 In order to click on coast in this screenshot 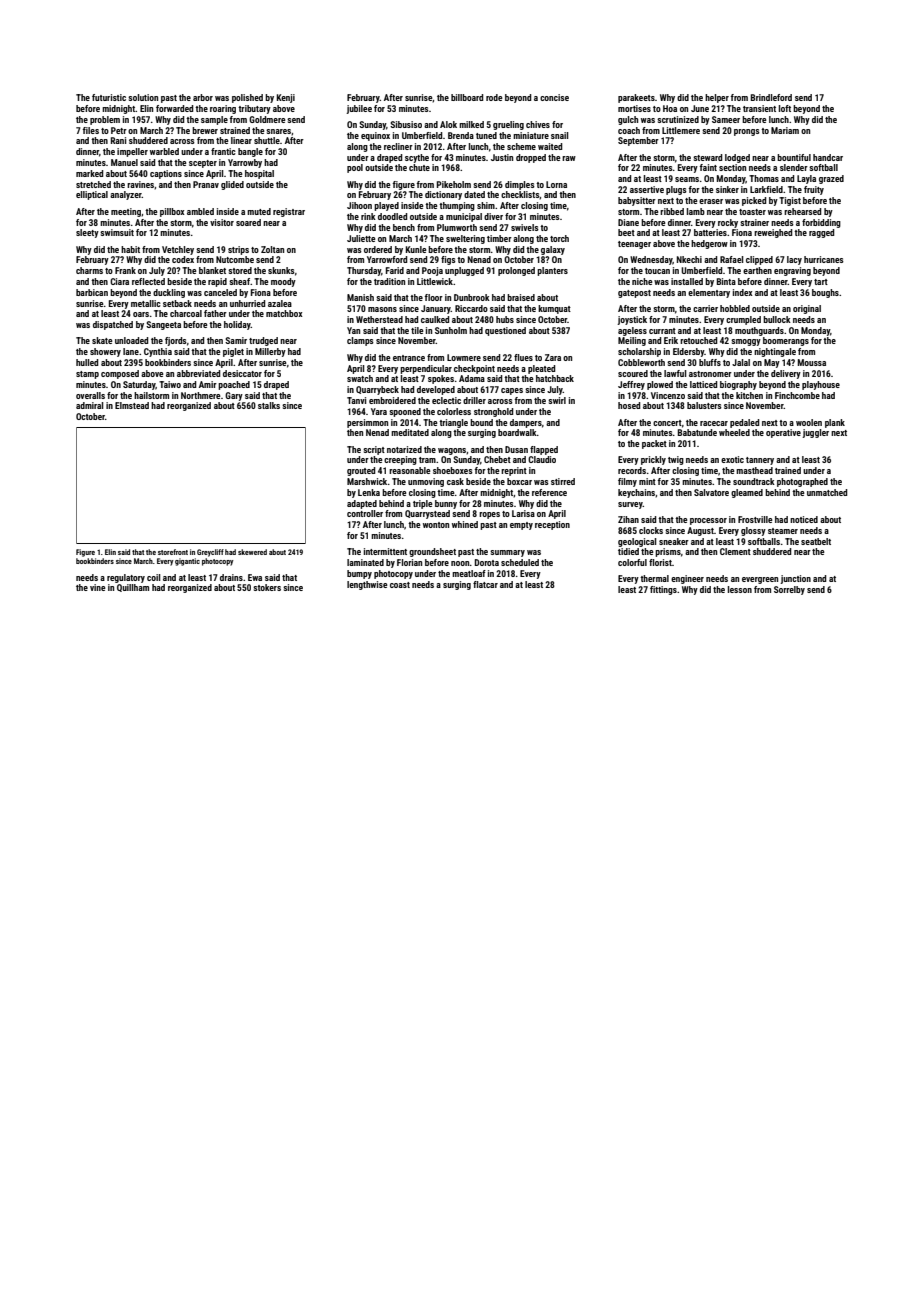, I will do `click(400, 585)`.
